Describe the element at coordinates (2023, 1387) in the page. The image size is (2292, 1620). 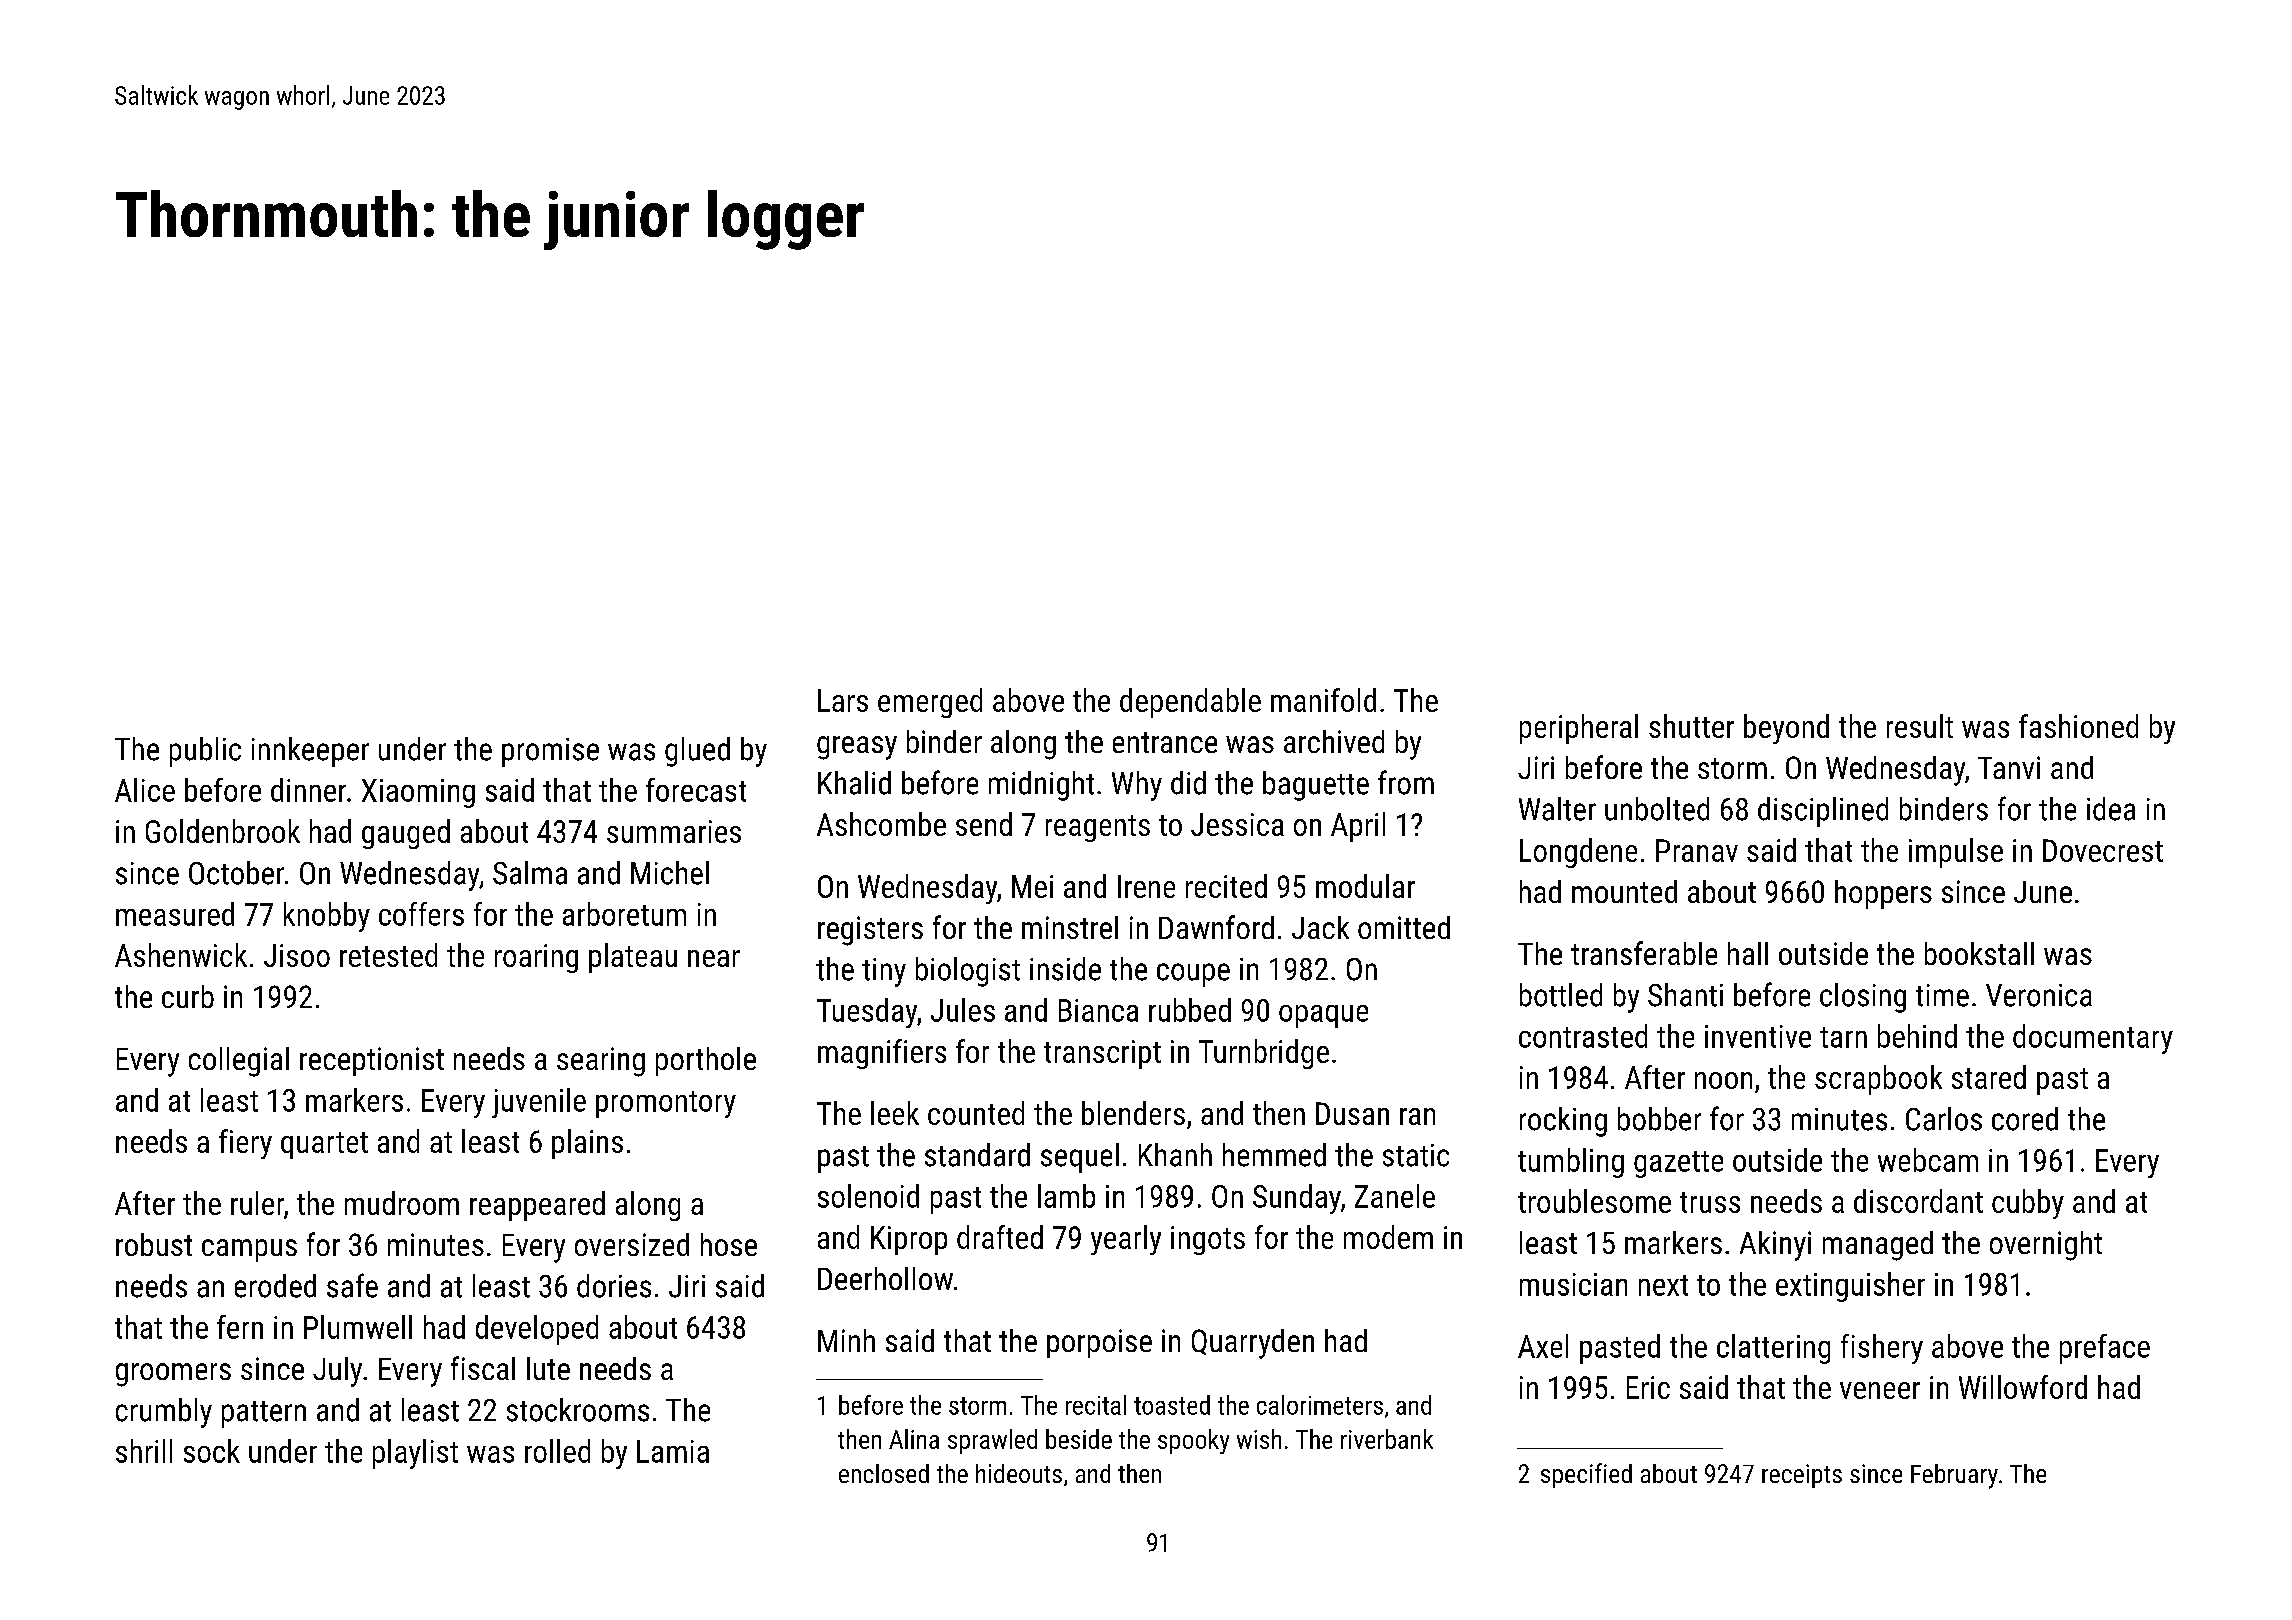
I see `Willowford` at that location.
